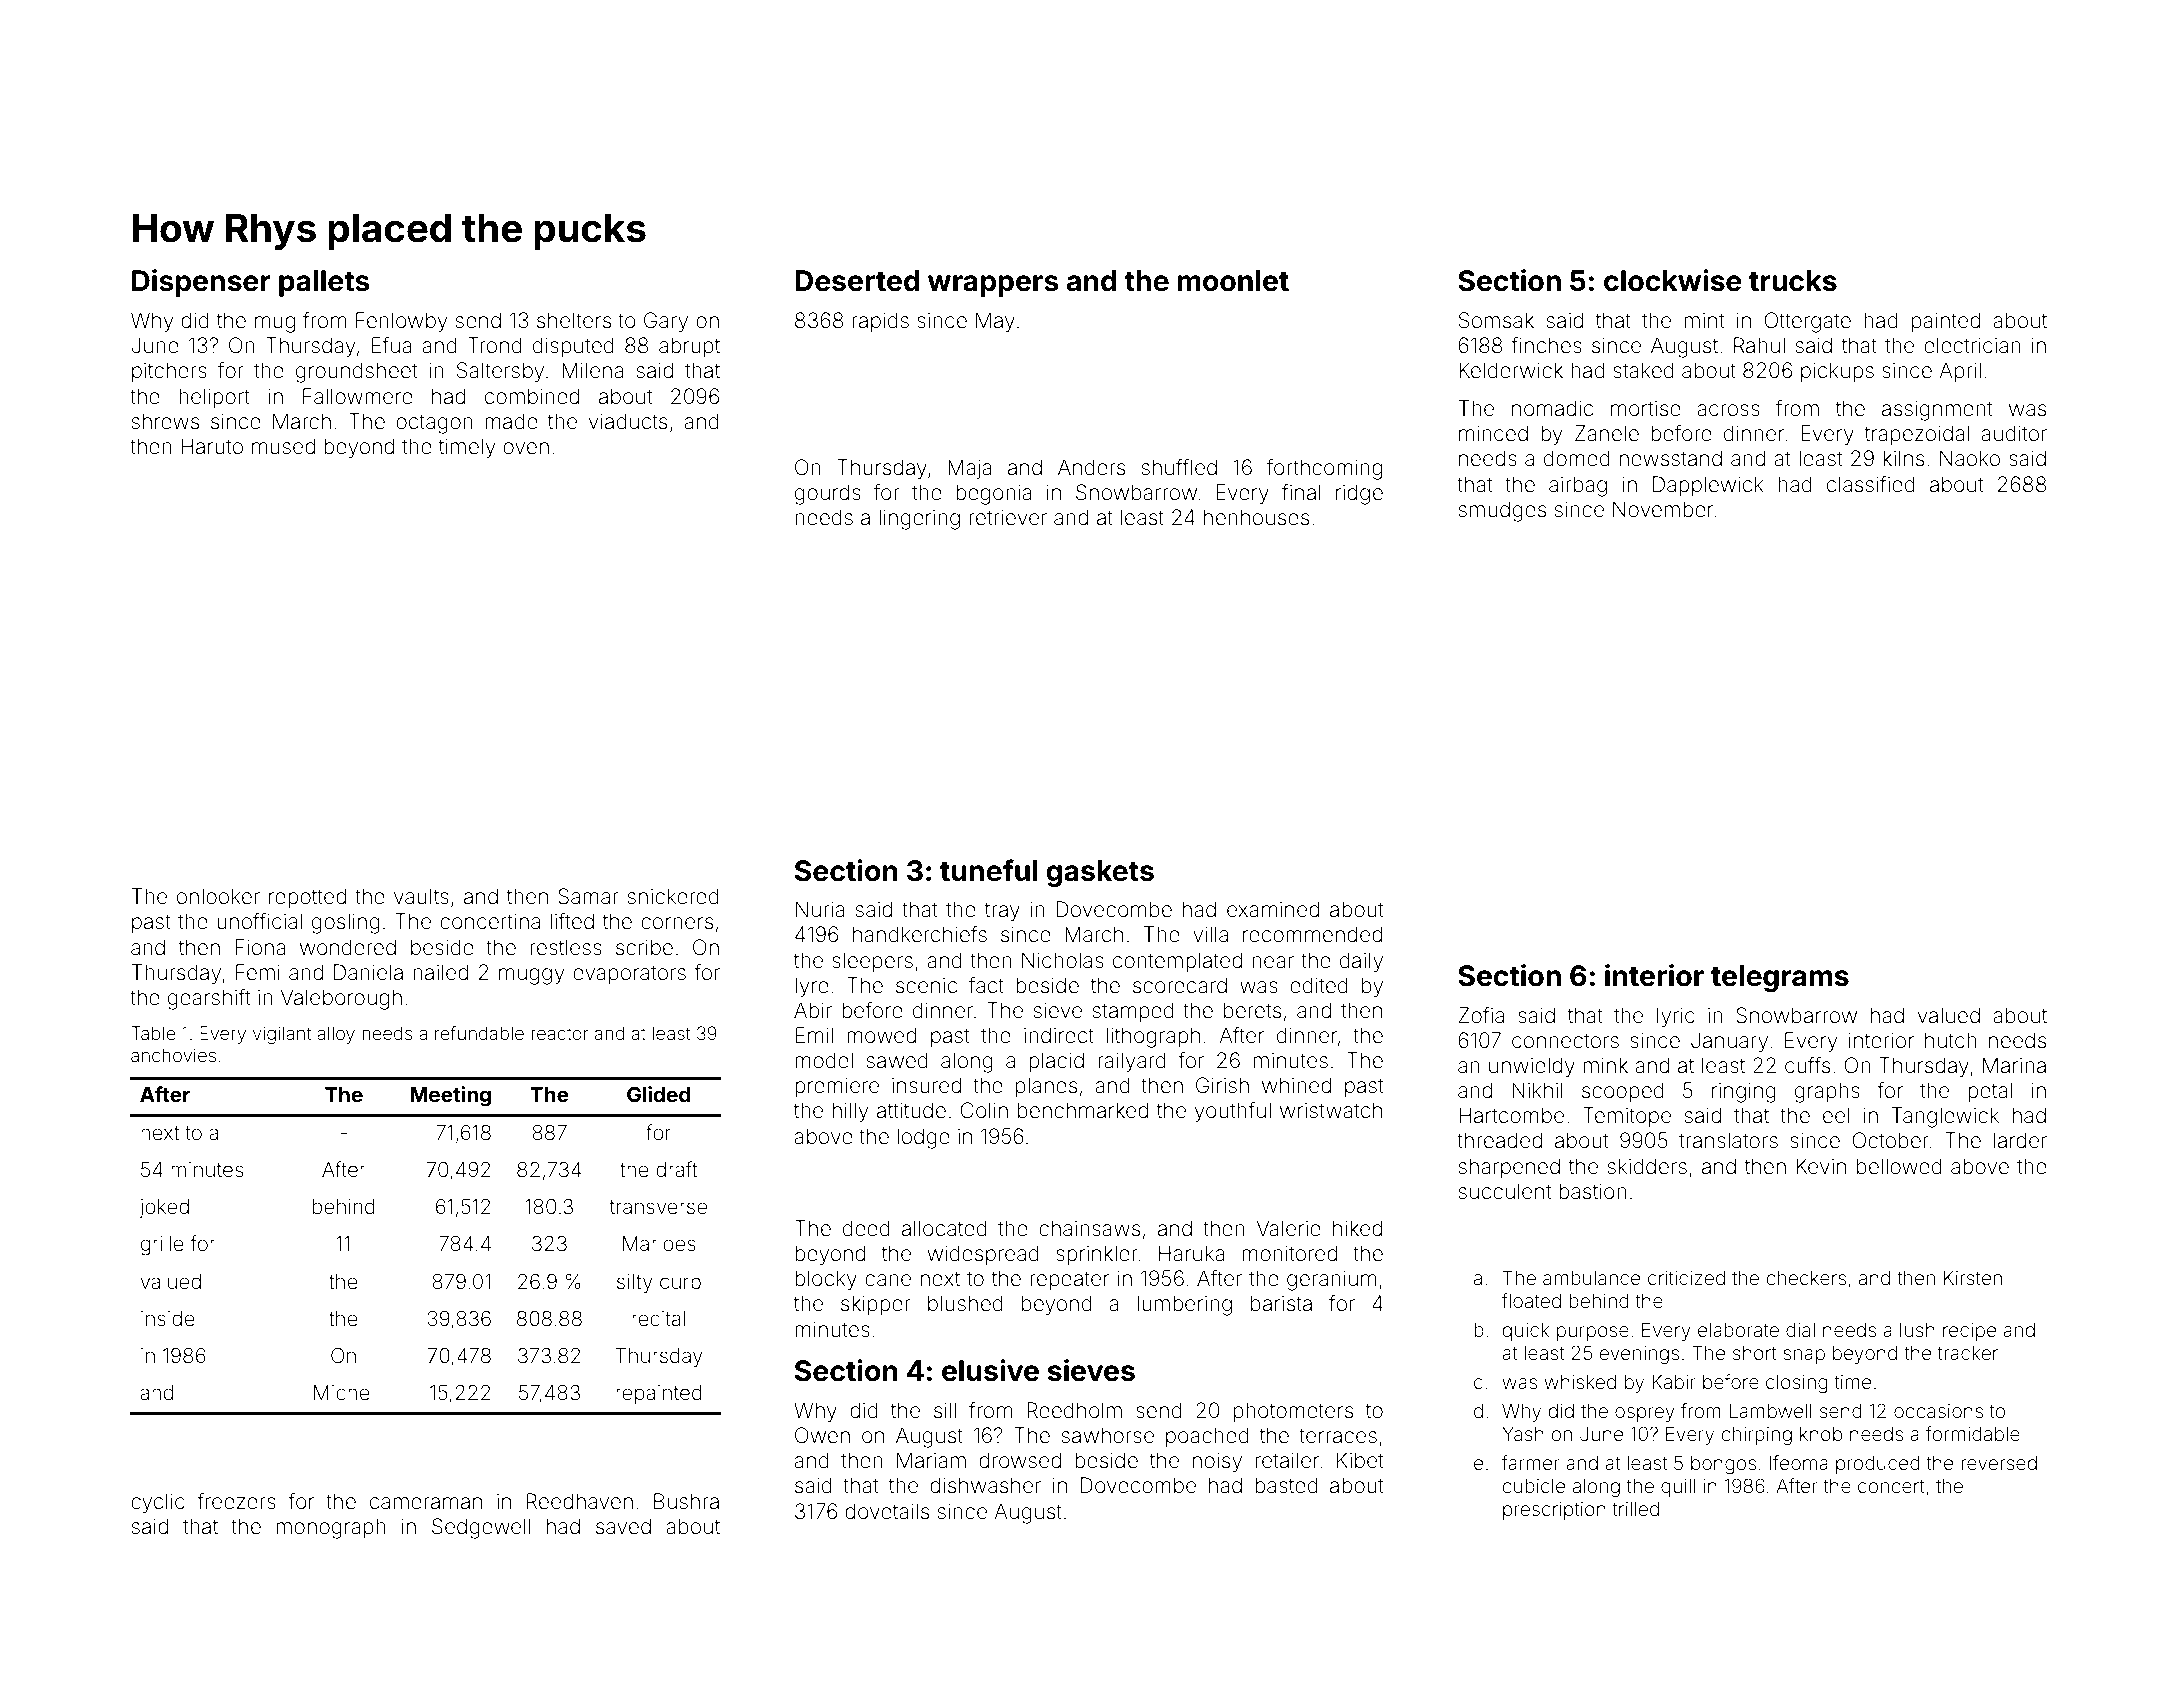  I want to click on moonlet, so click(1233, 281).
